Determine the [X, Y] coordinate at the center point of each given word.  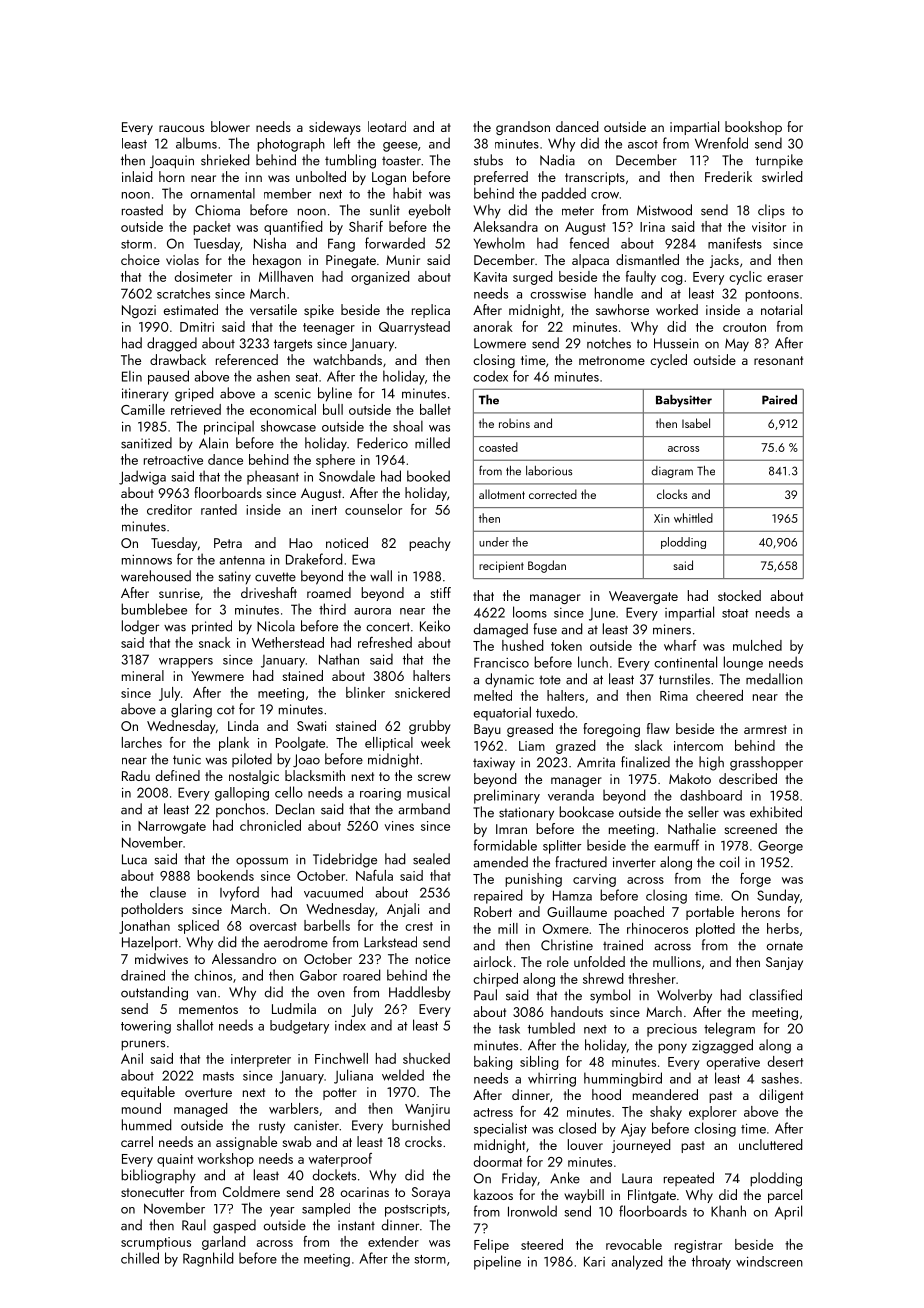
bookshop [753, 128]
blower [230, 126]
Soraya [431, 1193]
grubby [429, 727]
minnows [147, 560]
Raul [194, 1225]
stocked [739, 595]
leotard [387, 126]
